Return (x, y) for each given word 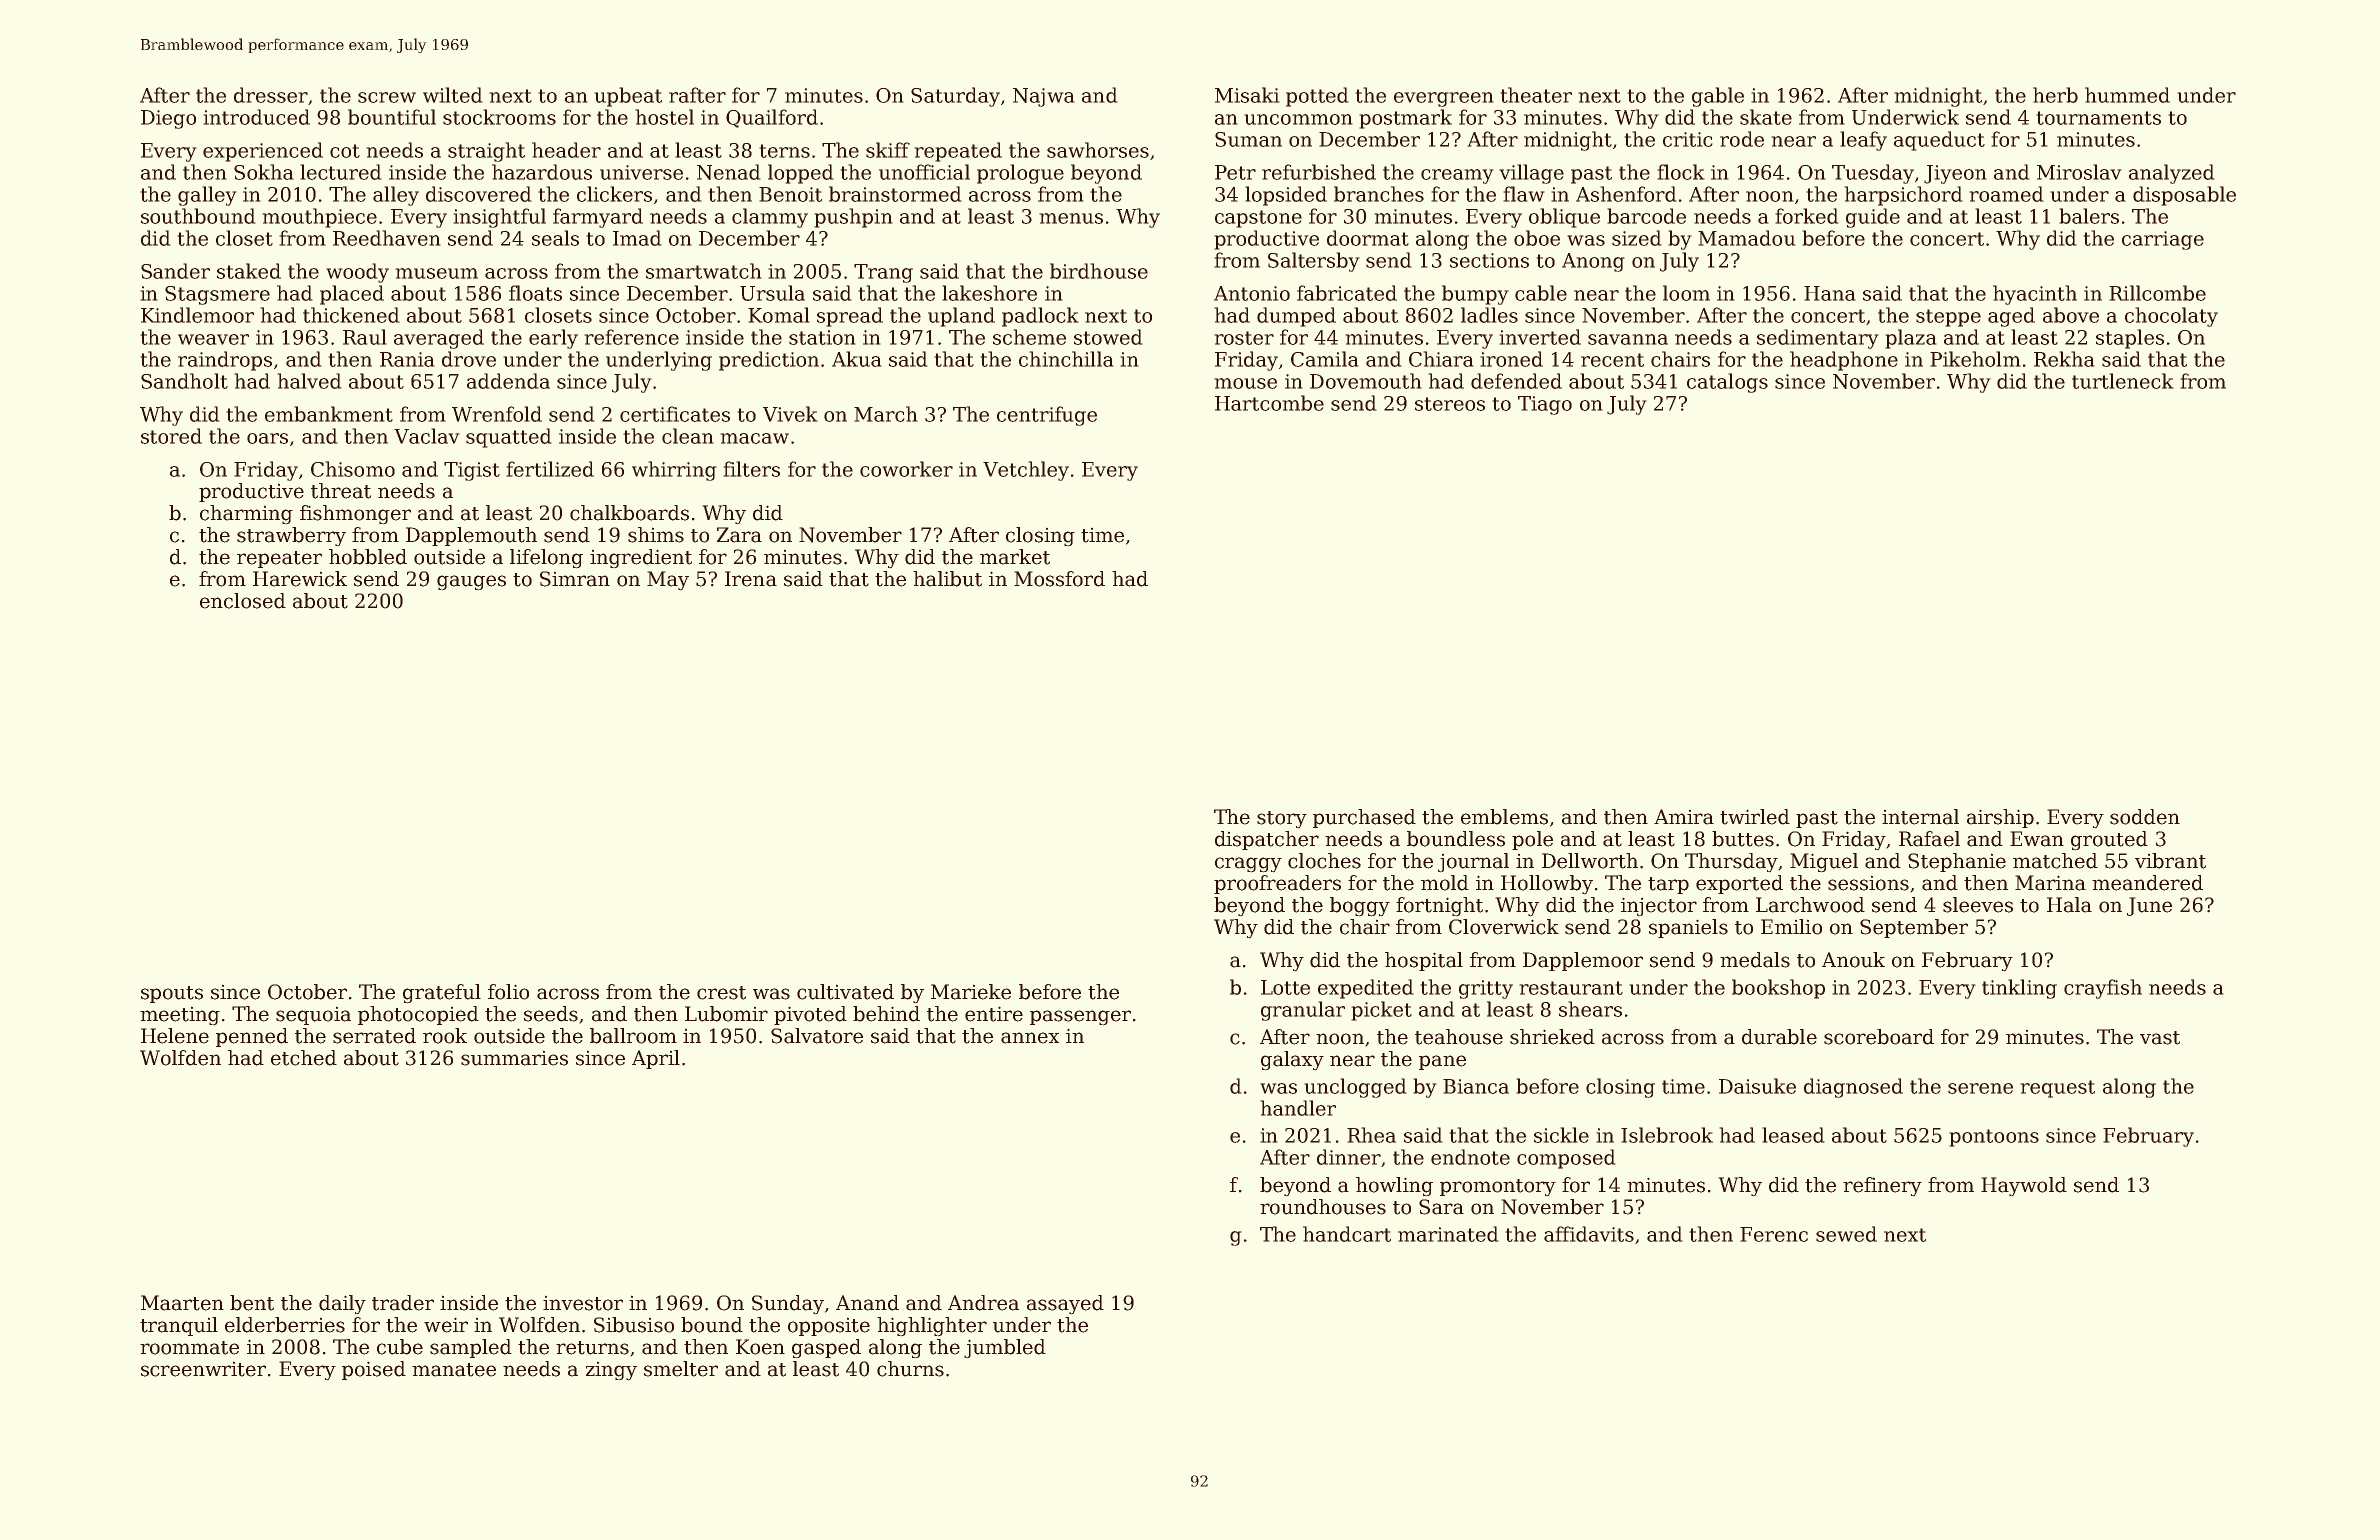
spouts (172, 994)
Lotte (1285, 987)
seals (555, 238)
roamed (2006, 194)
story (1282, 820)
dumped (1296, 317)
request (2057, 1089)
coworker (906, 469)
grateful (442, 994)
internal (1920, 817)
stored (171, 436)
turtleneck (2123, 381)
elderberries (285, 1325)
